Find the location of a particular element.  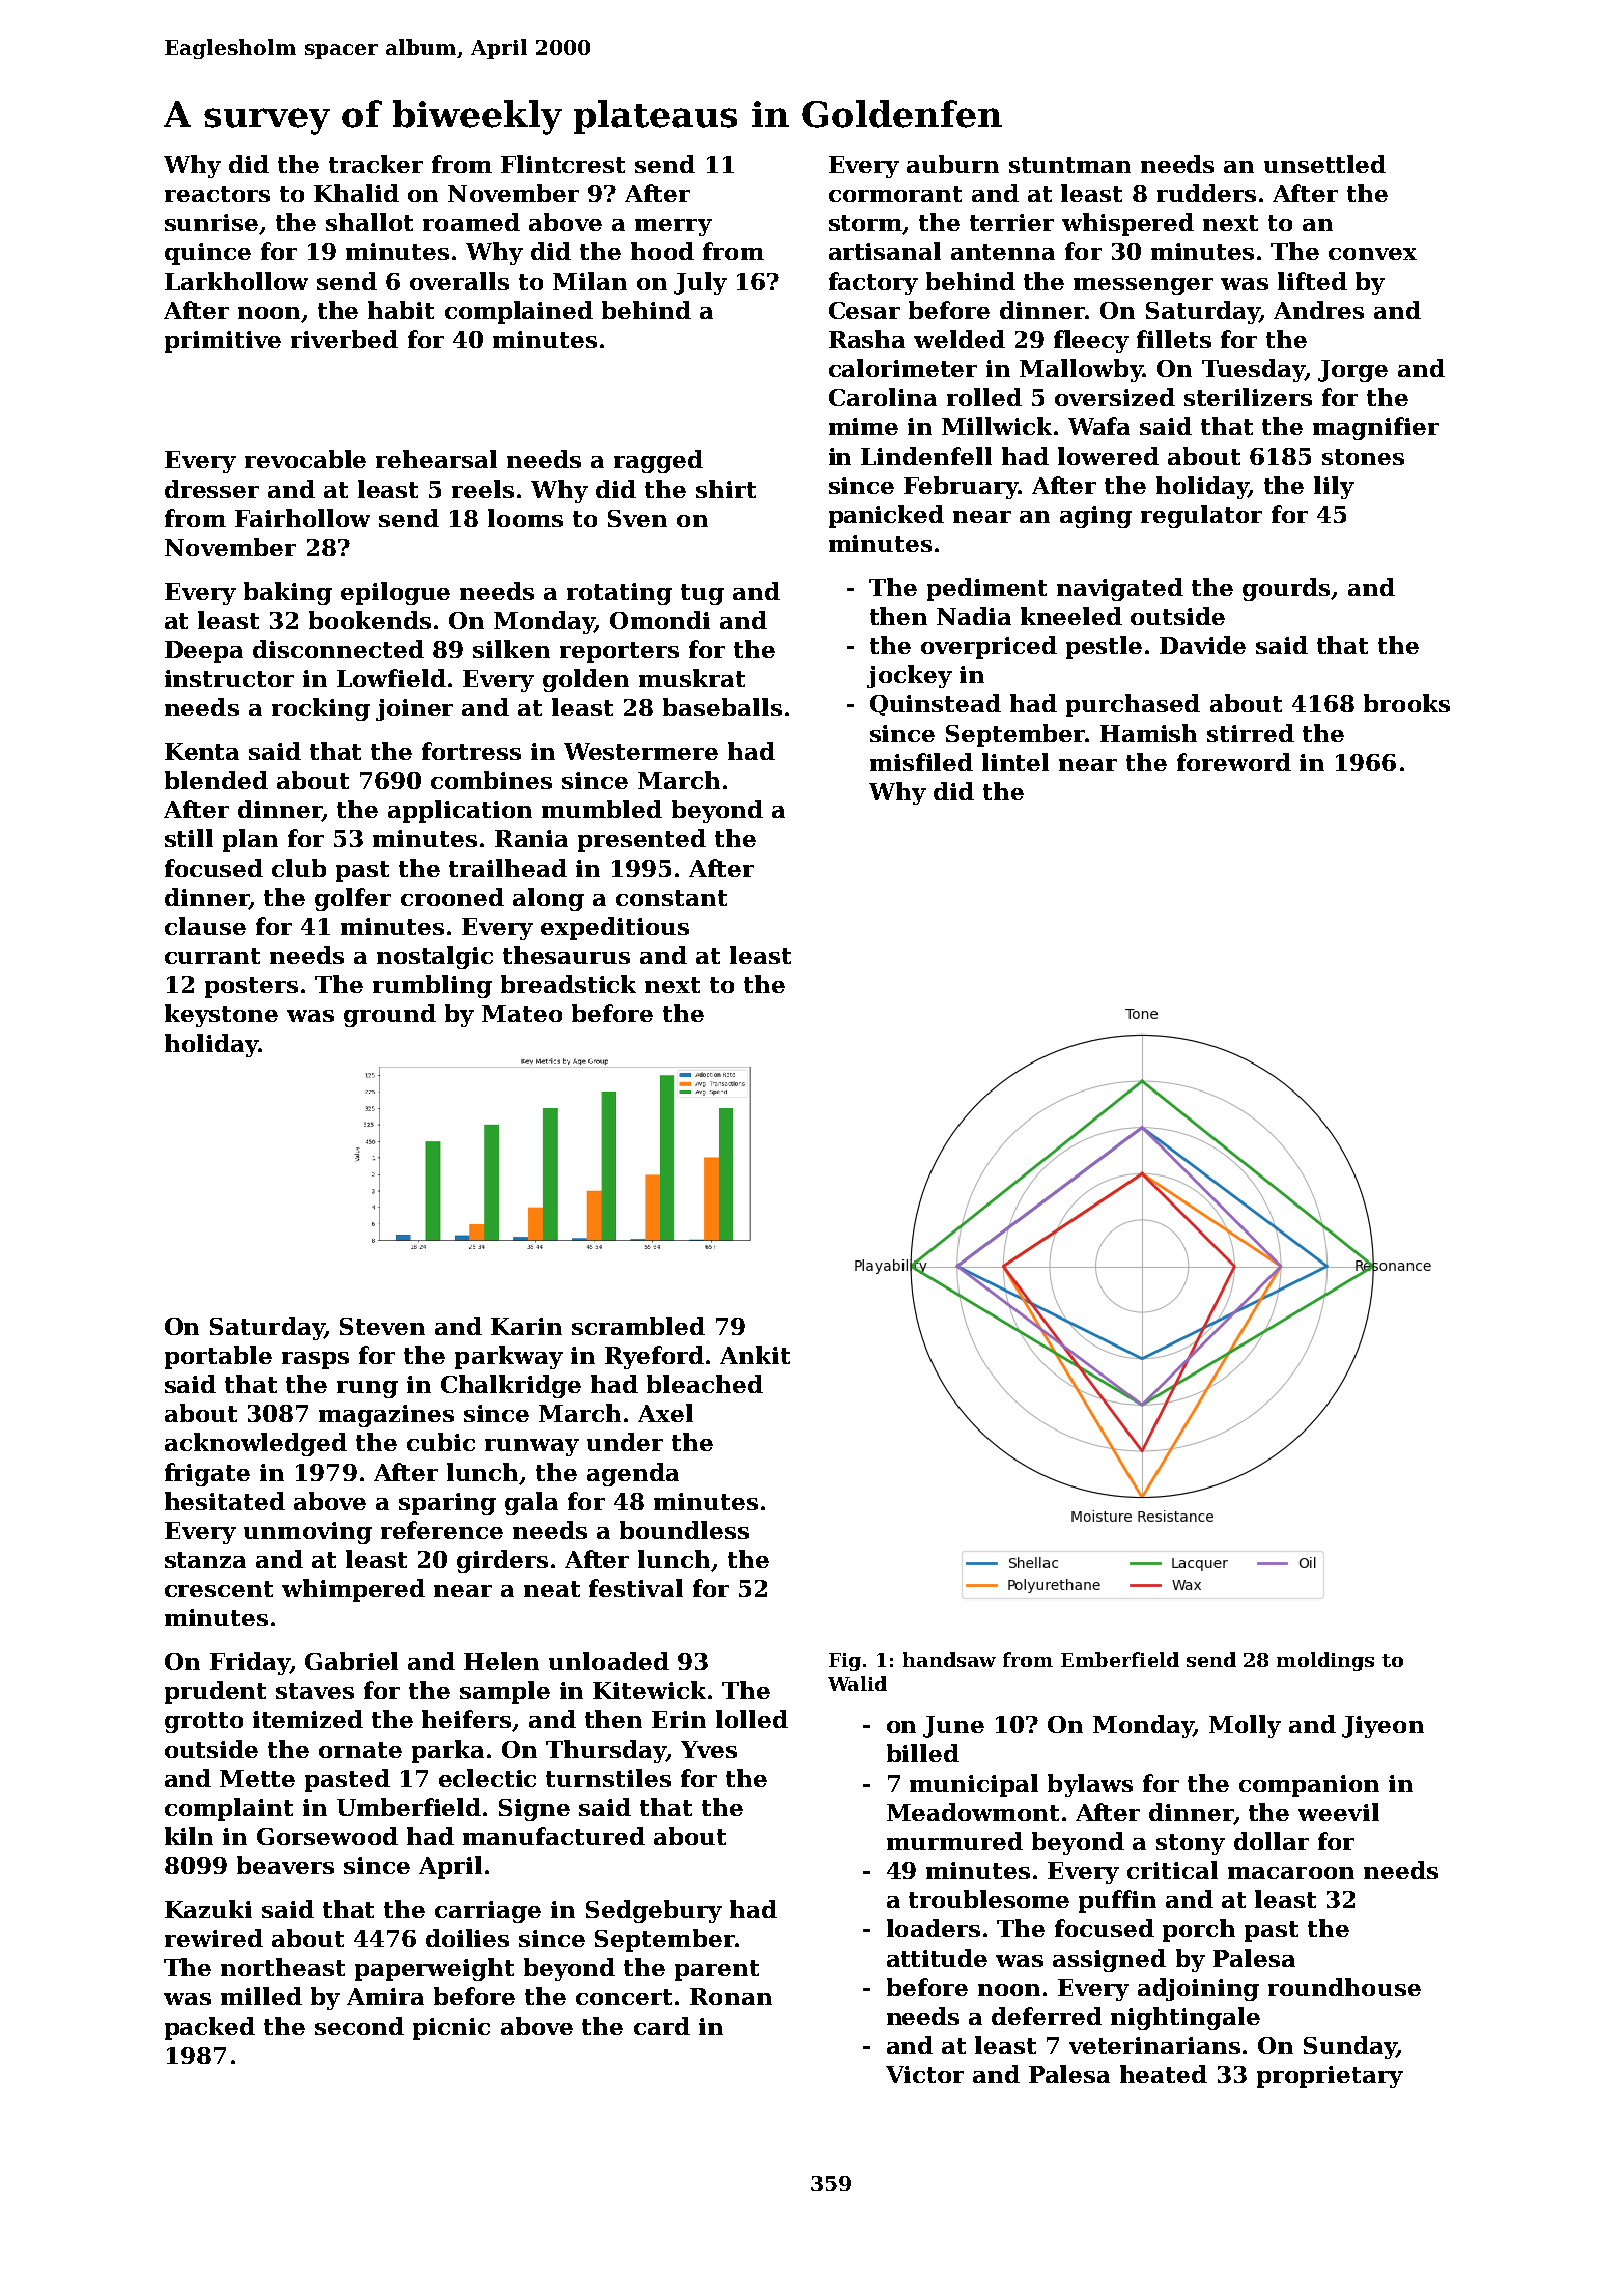

storm is located at coordinates (866, 224).
